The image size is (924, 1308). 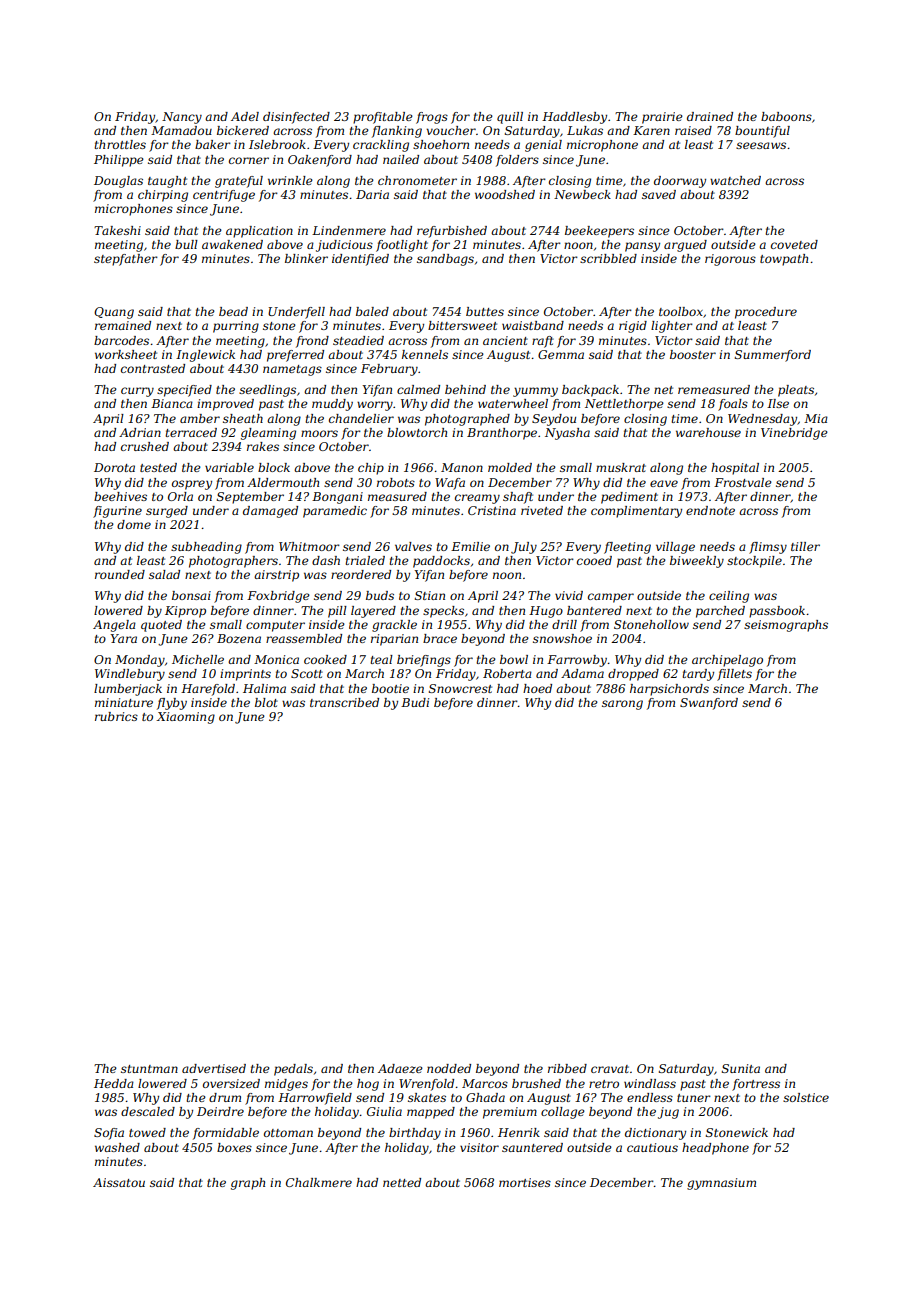 What do you see at coordinates (116, 716) in the screenshot?
I see `rubrics` at bounding box center [116, 716].
